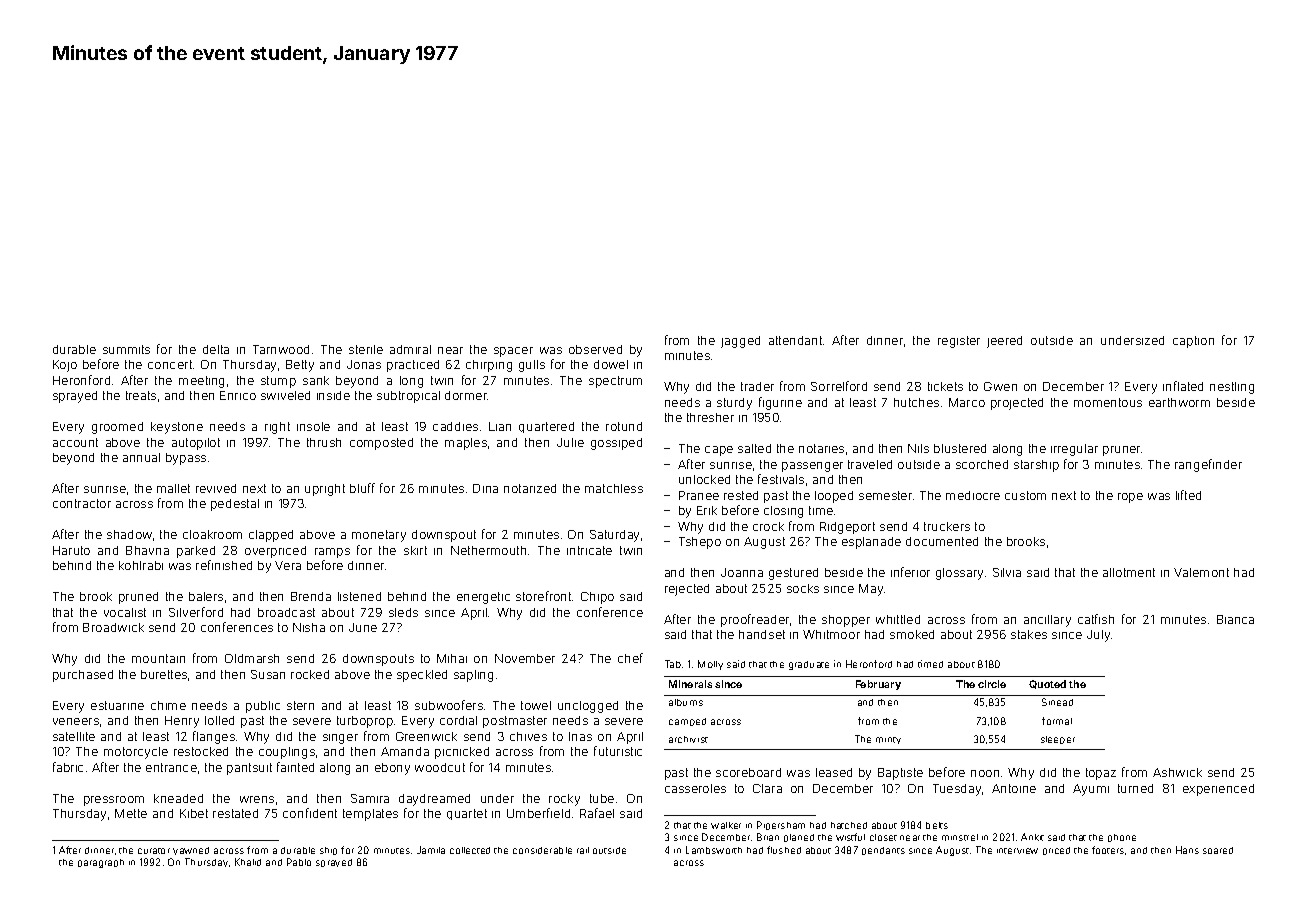 The height and width of the document is (924, 1308). I want to click on templates, so click(370, 815).
